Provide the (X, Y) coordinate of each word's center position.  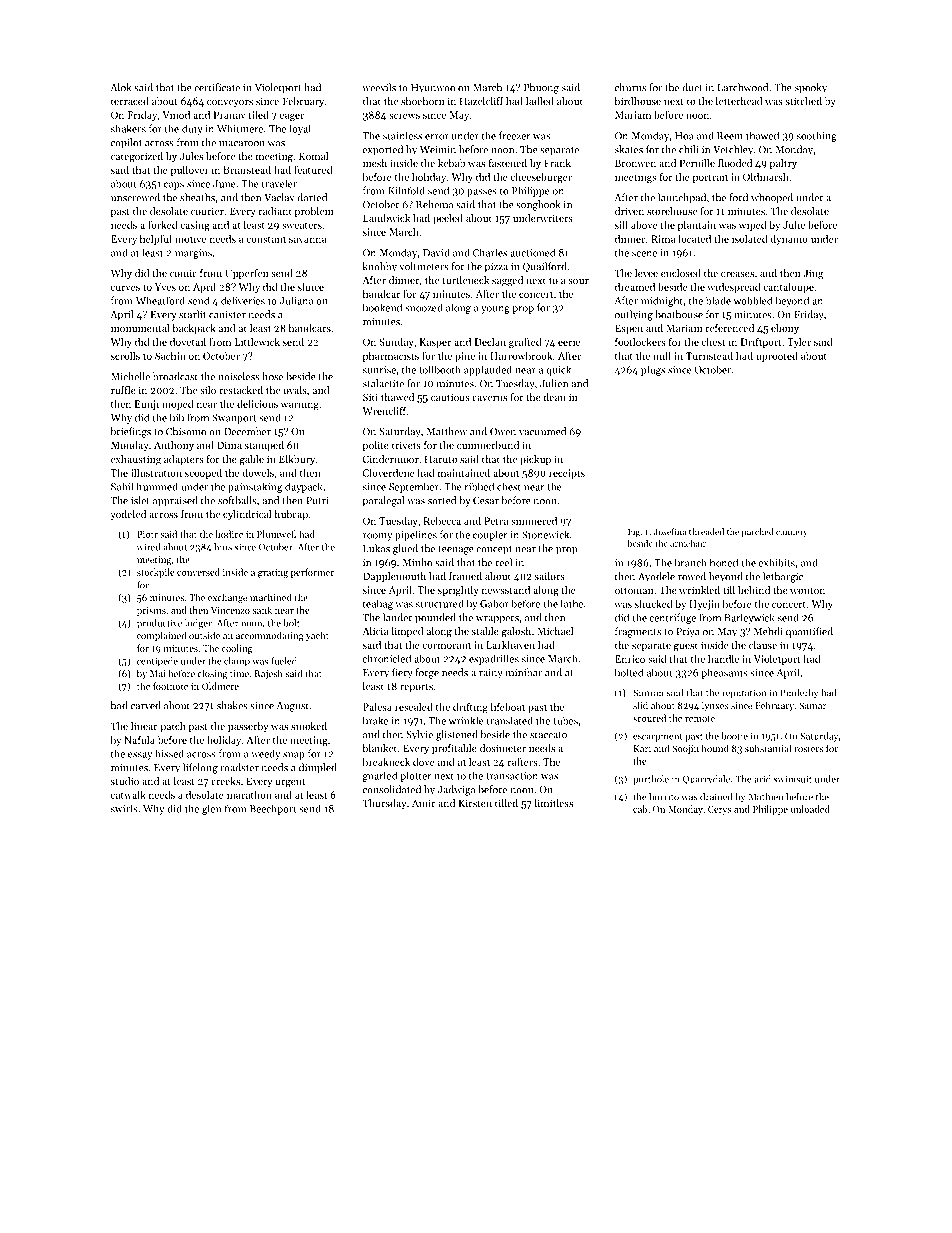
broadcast (175, 376)
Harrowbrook (521, 356)
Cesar (486, 501)
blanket (379, 748)
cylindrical (247, 515)
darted (312, 197)
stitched (804, 101)
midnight (662, 301)
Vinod (176, 115)
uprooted (777, 357)
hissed (169, 753)
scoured (649, 718)
